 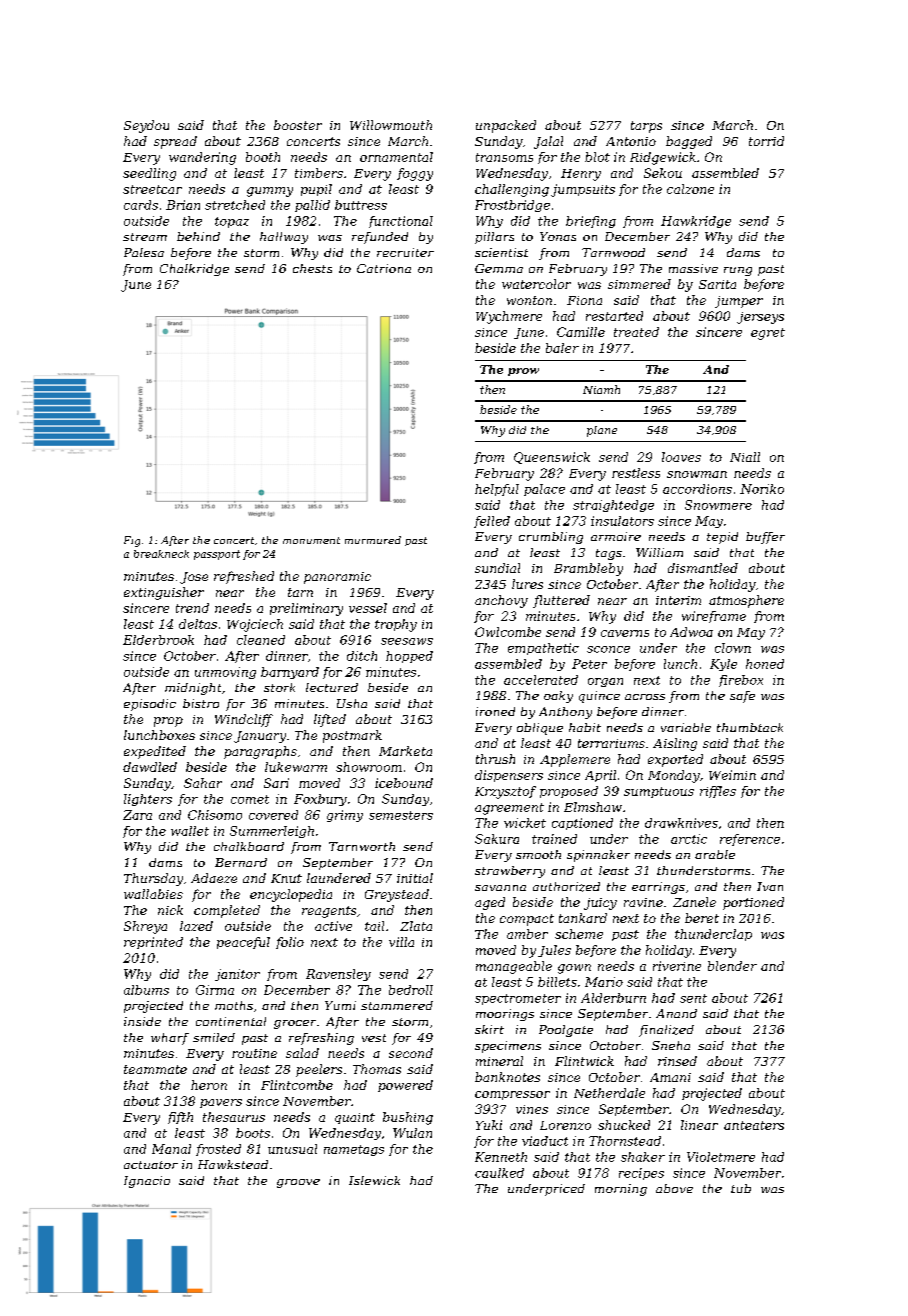 What do you see at coordinates (585, 727) in the screenshot?
I see `habit` at bounding box center [585, 727].
